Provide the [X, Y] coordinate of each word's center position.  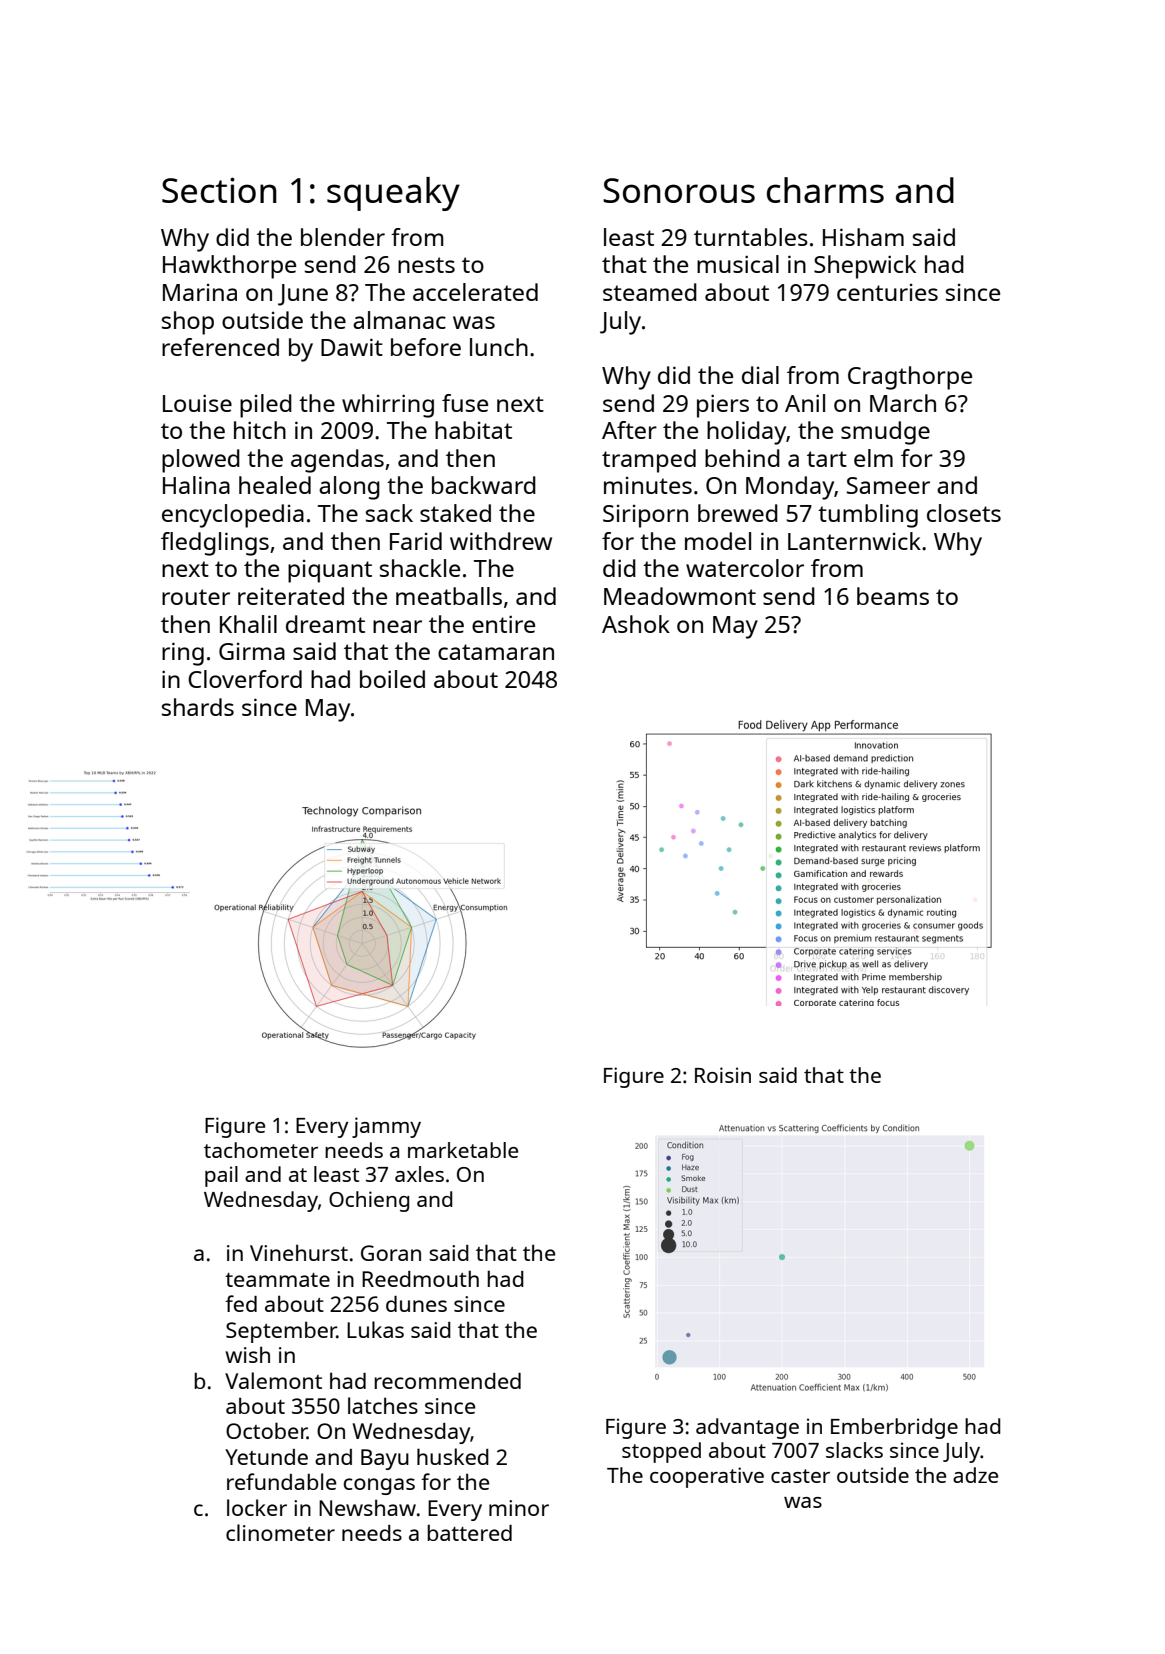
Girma [252, 651]
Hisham [863, 237]
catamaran [496, 652]
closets [964, 513]
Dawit [352, 347]
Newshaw [367, 1507]
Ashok [636, 624]
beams [893, 596]
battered [469, 1532]
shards [198, 707]
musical [738, 264]
